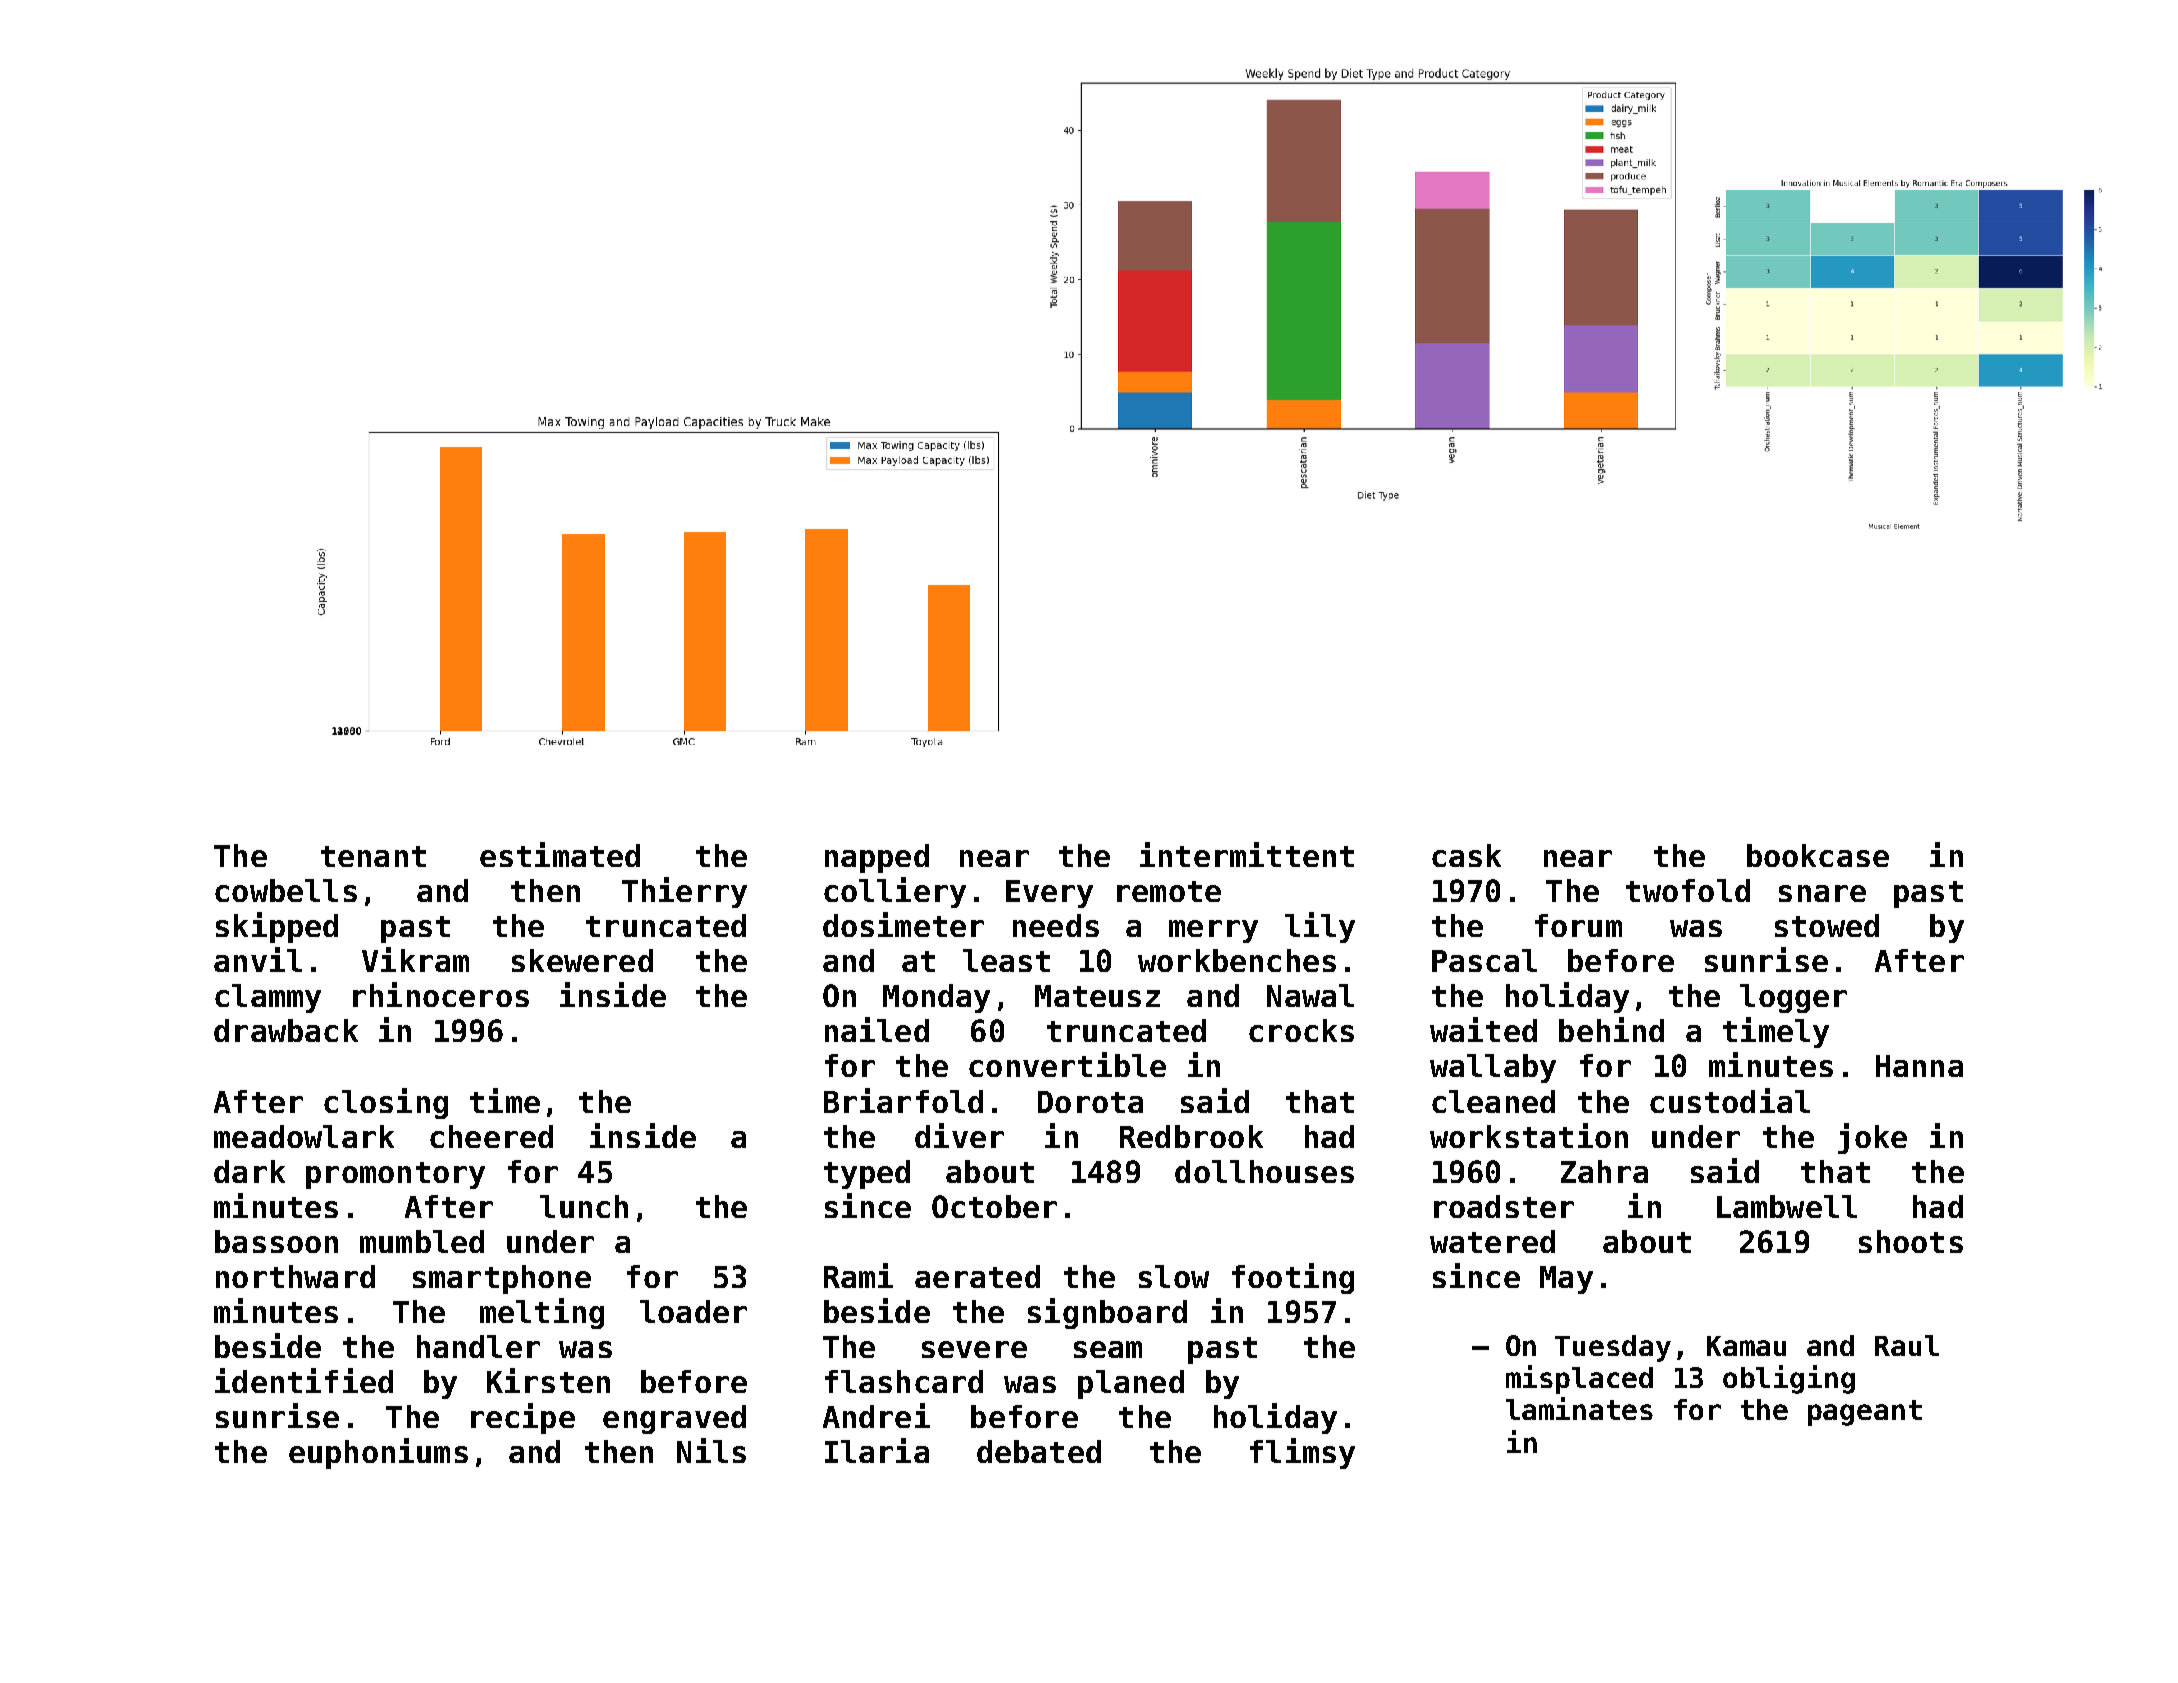 The height and width of the screenshot is (1683, 2178). I want to click on Dorota, so click(1090, 1102).
